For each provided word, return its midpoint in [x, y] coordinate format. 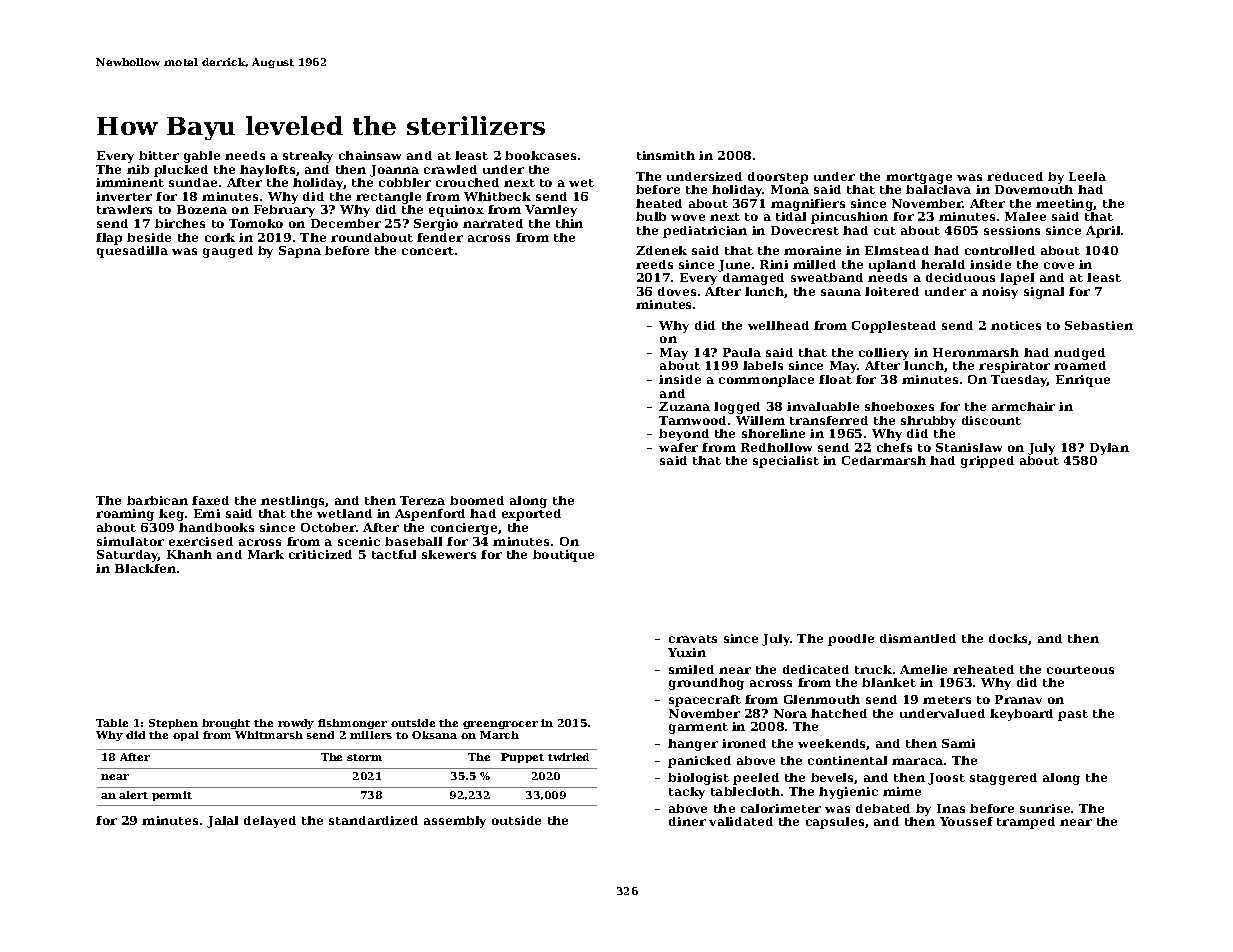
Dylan [1109, 449]
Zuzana [684, 406]
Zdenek [661, 250]
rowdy [296, 724]
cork [220, 237]
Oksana [434, 735]
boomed [477, 500]
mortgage [919, 178]
